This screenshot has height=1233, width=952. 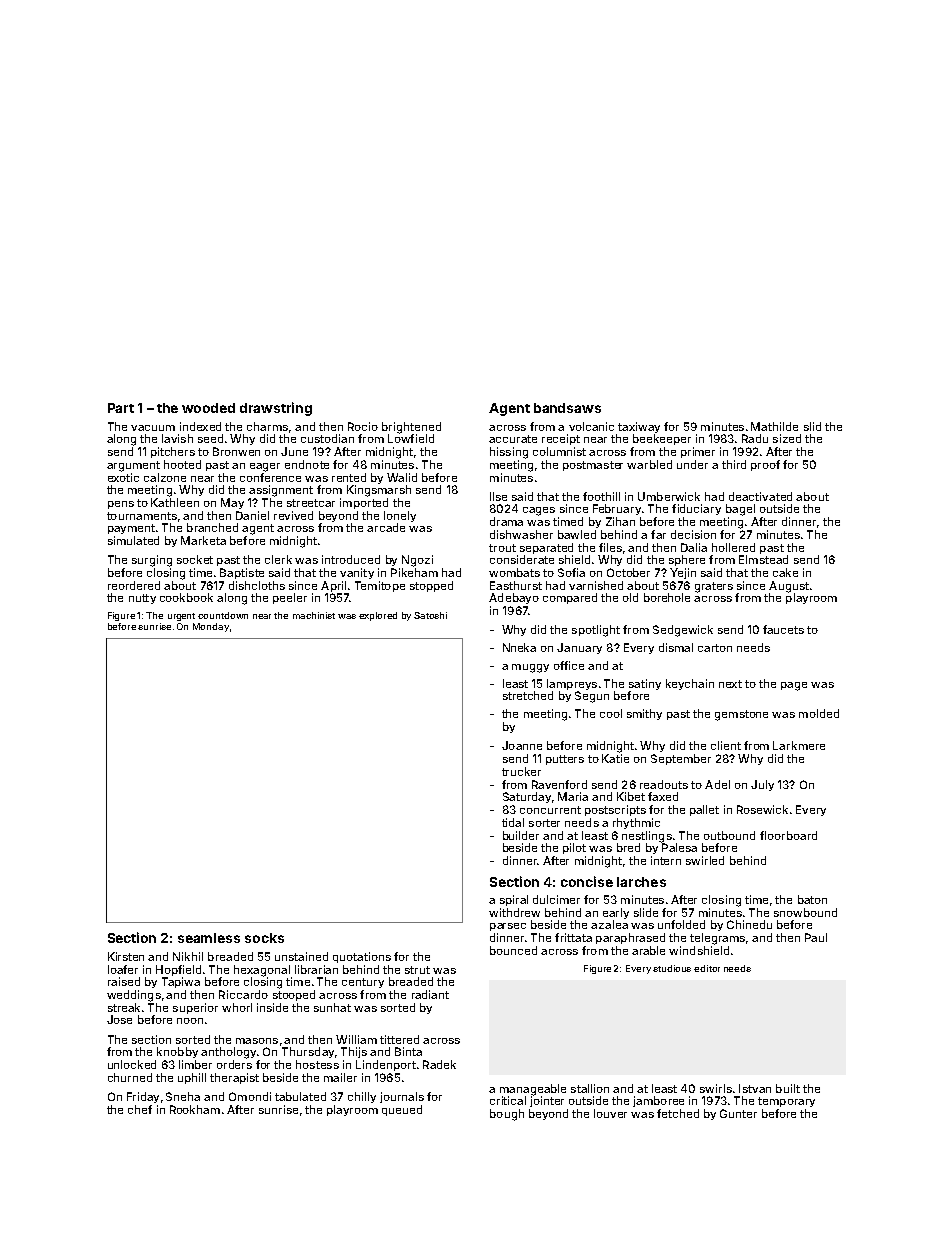 What do you see at coordinates (678, 1113) in the screenshot?
I see `fetched` at bounding box center [678, 1113].
